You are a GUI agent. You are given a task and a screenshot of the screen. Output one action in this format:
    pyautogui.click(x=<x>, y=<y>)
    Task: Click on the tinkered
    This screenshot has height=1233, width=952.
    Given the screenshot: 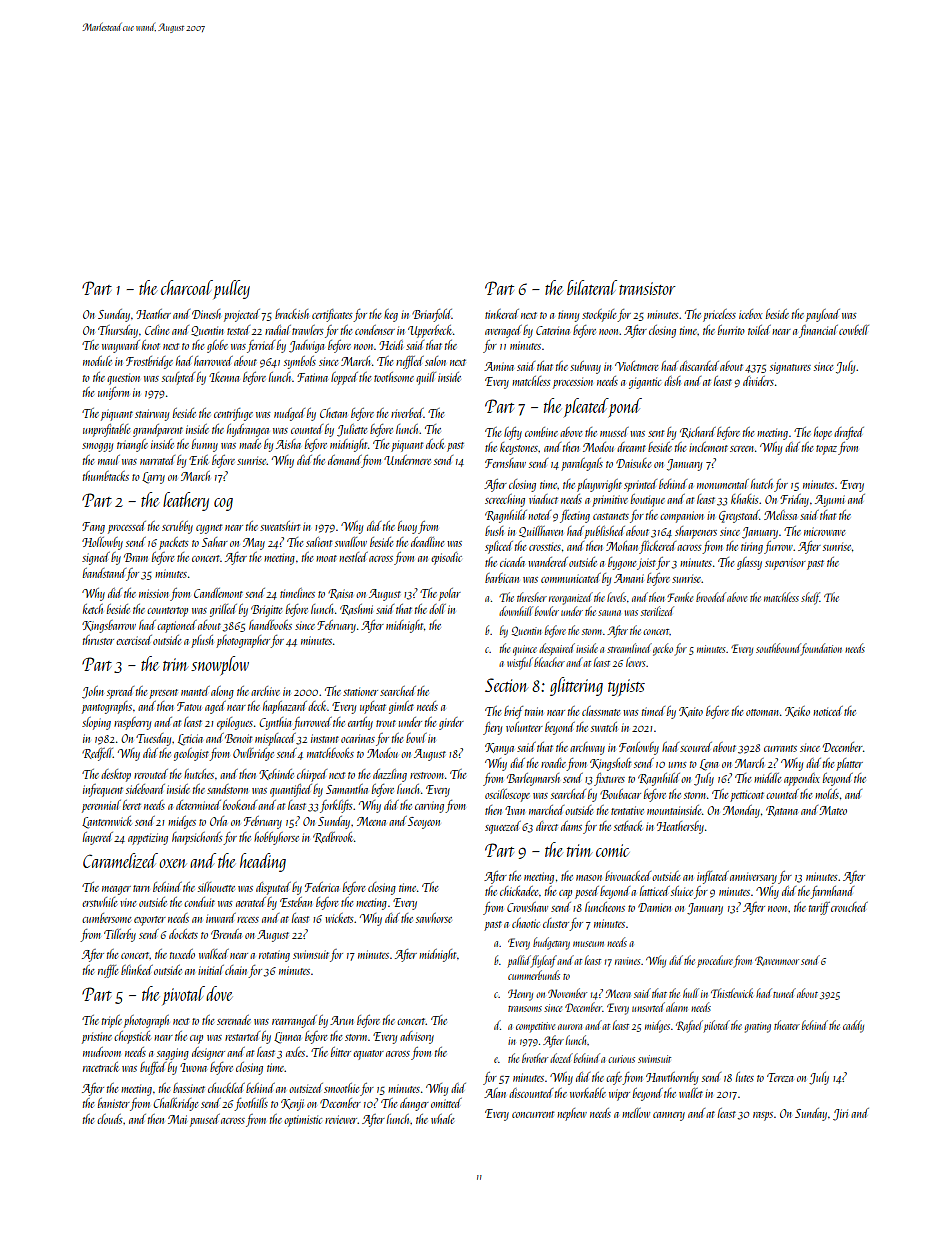 What is the action you would take?
    pyautogui.click(x=502, y=314)
